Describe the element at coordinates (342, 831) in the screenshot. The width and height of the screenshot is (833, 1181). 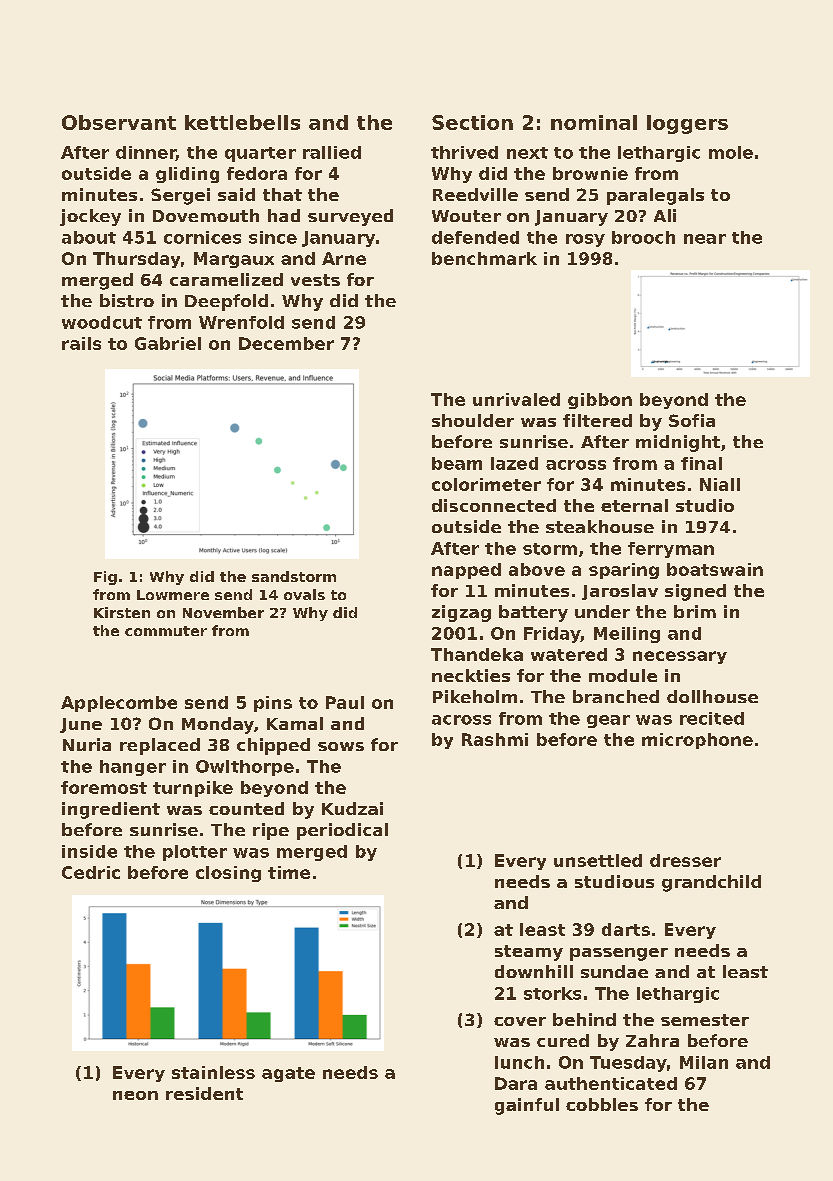
I see `periodical` at that location.
